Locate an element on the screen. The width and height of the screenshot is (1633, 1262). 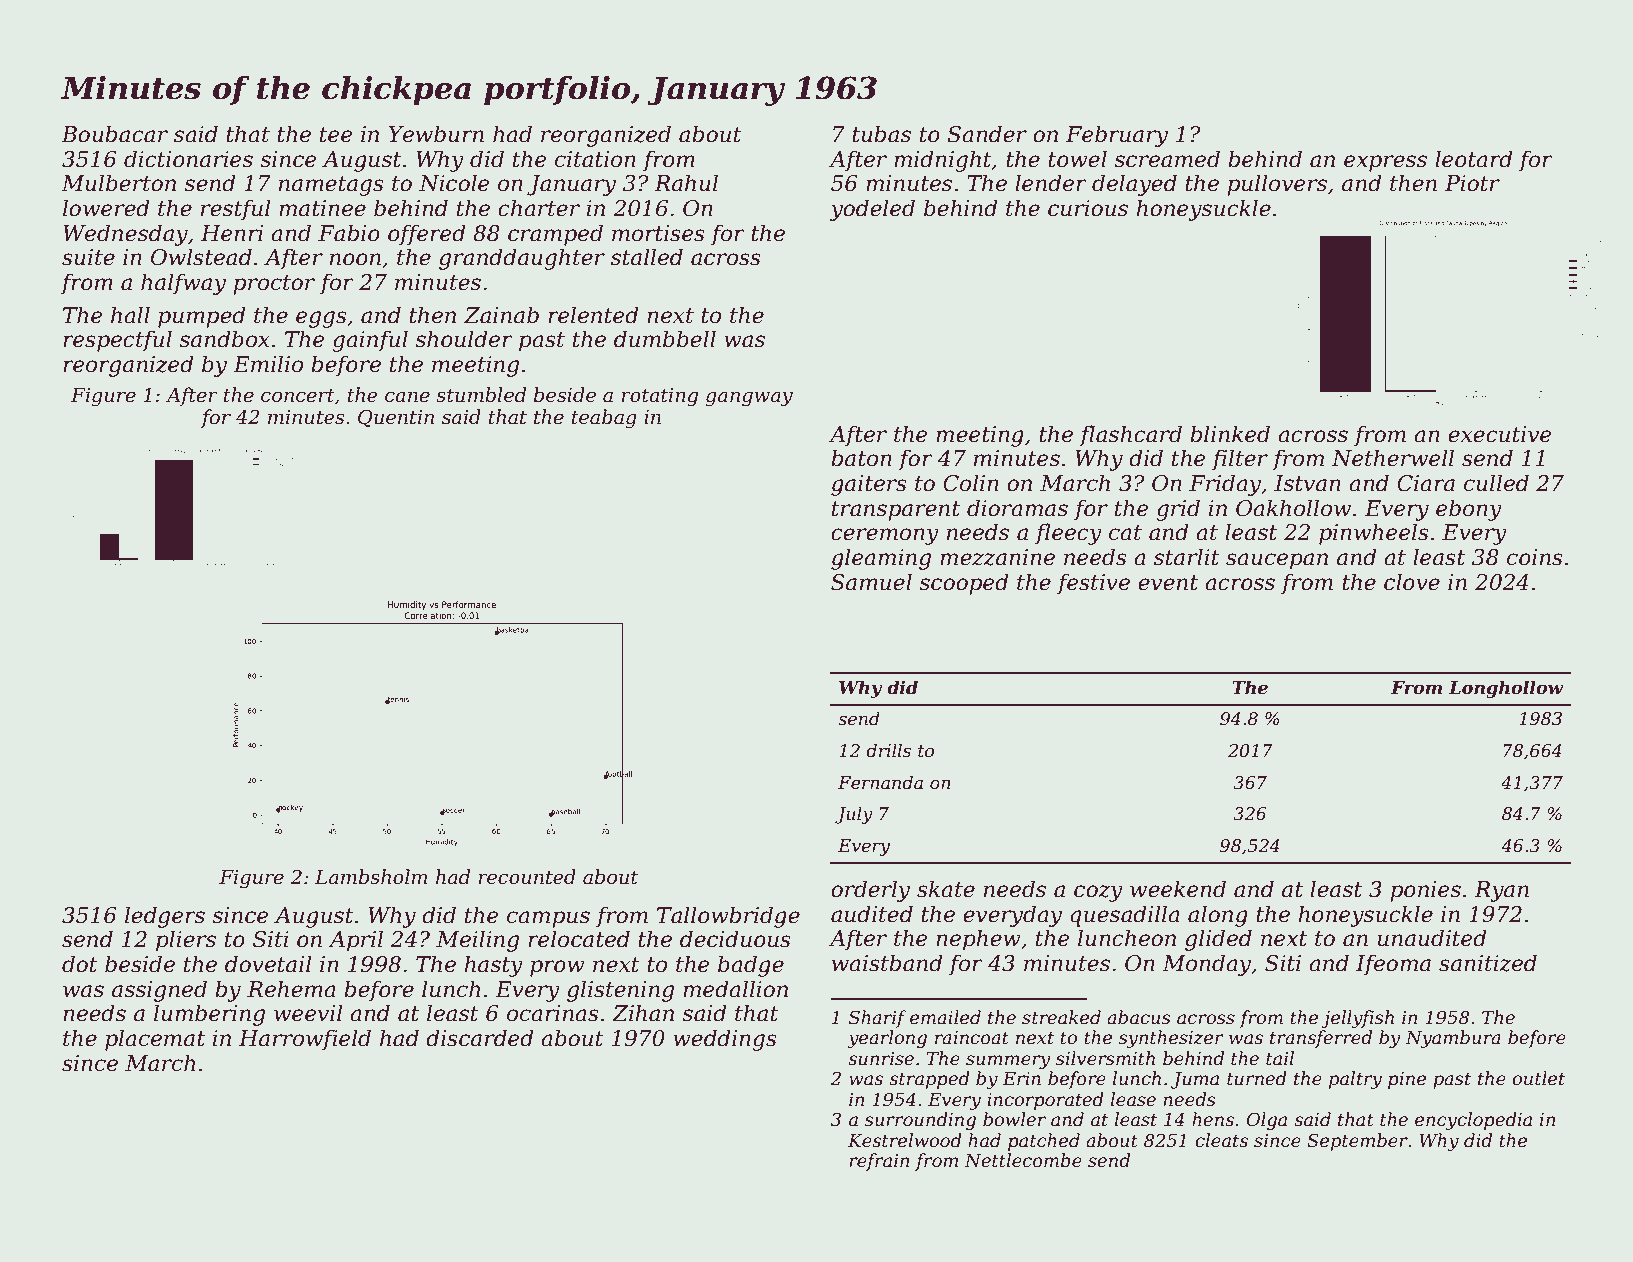
concert is located at coordinates (298, 396).
